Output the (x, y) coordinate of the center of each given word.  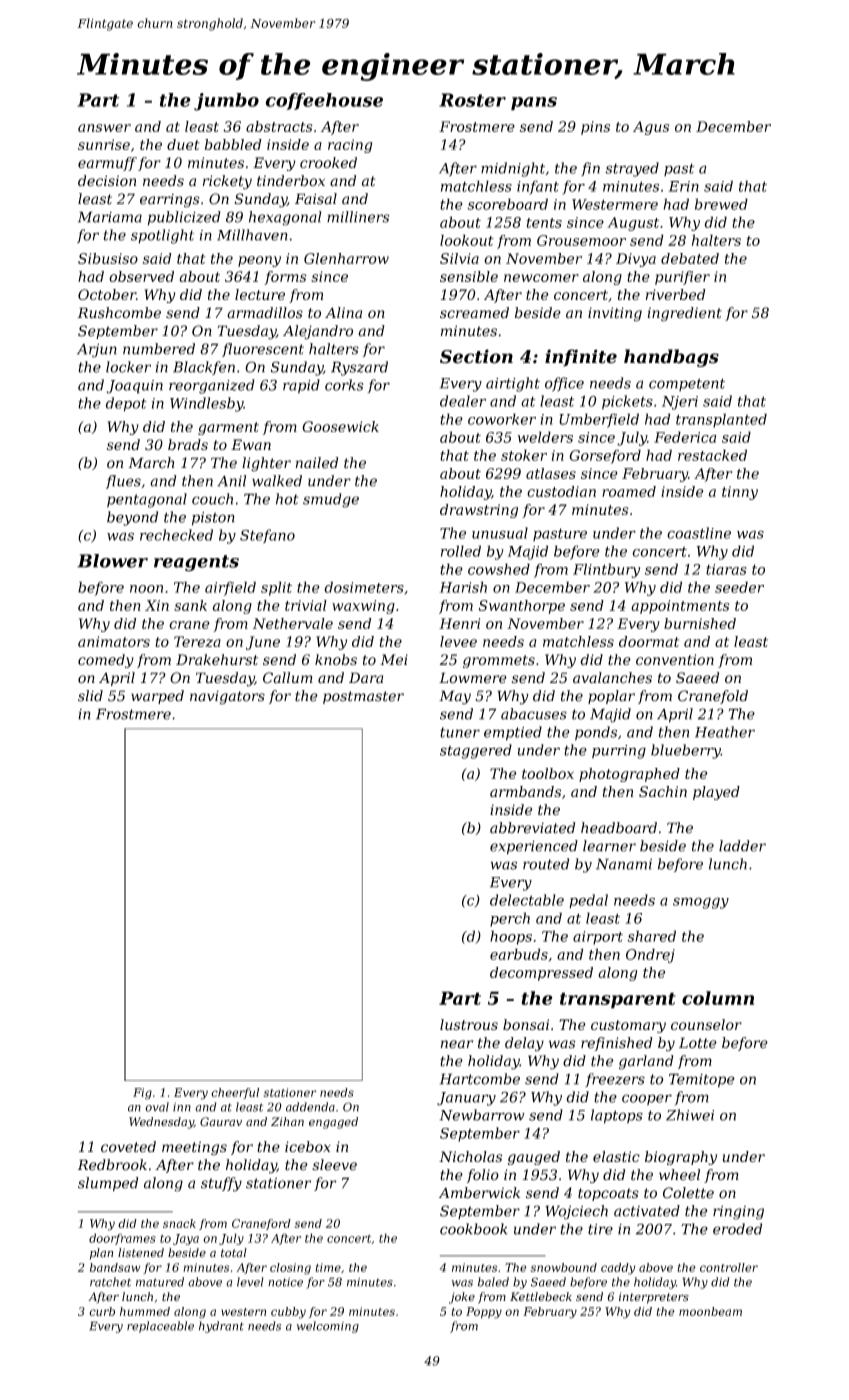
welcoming (328, 1327)
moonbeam (710, 1311)
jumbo (226, 102)
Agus (651, 128)
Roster (472, 100)
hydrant (221, 1327)
